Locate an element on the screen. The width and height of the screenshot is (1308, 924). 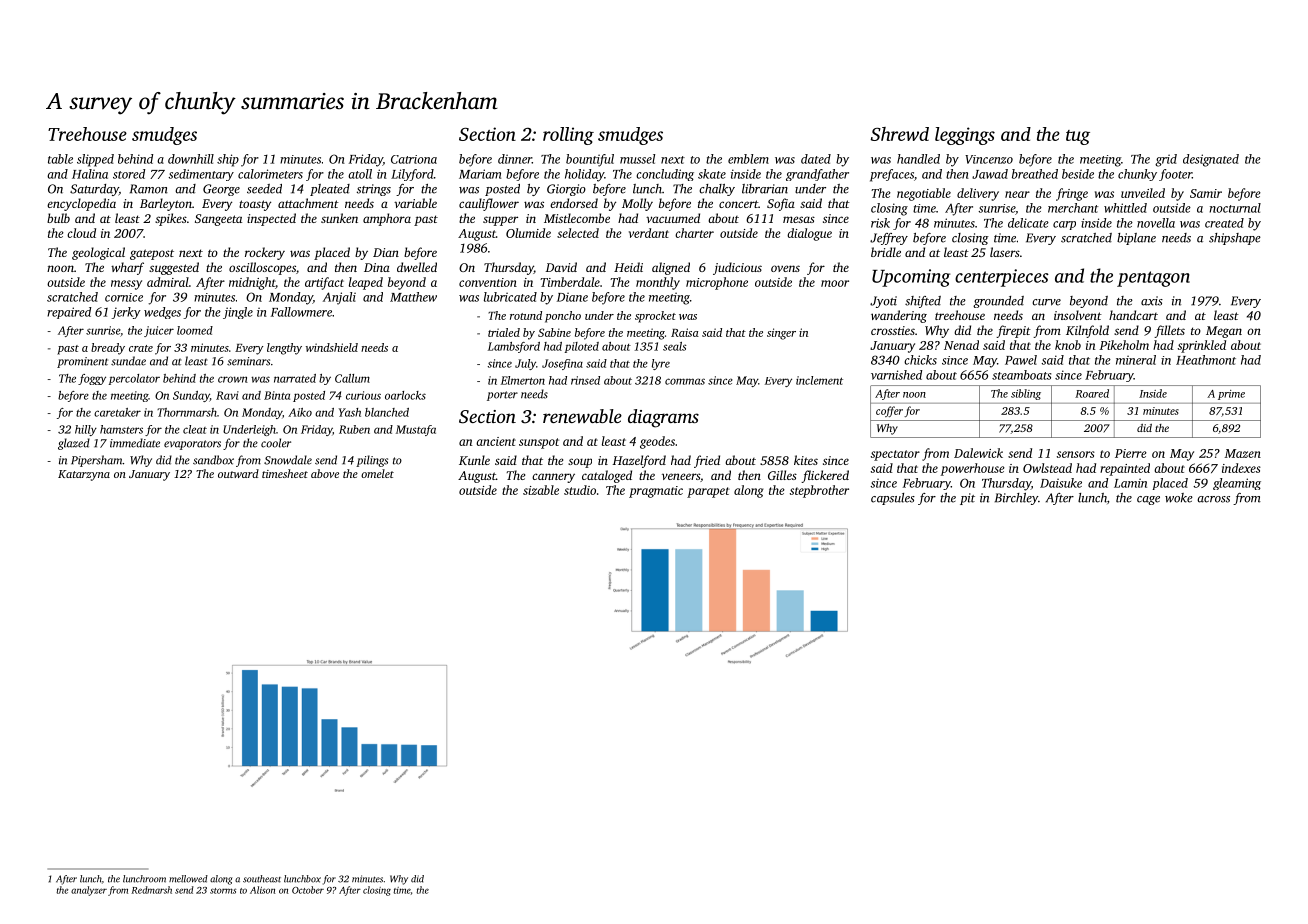
rolling is located at coordinates (568, 136).
